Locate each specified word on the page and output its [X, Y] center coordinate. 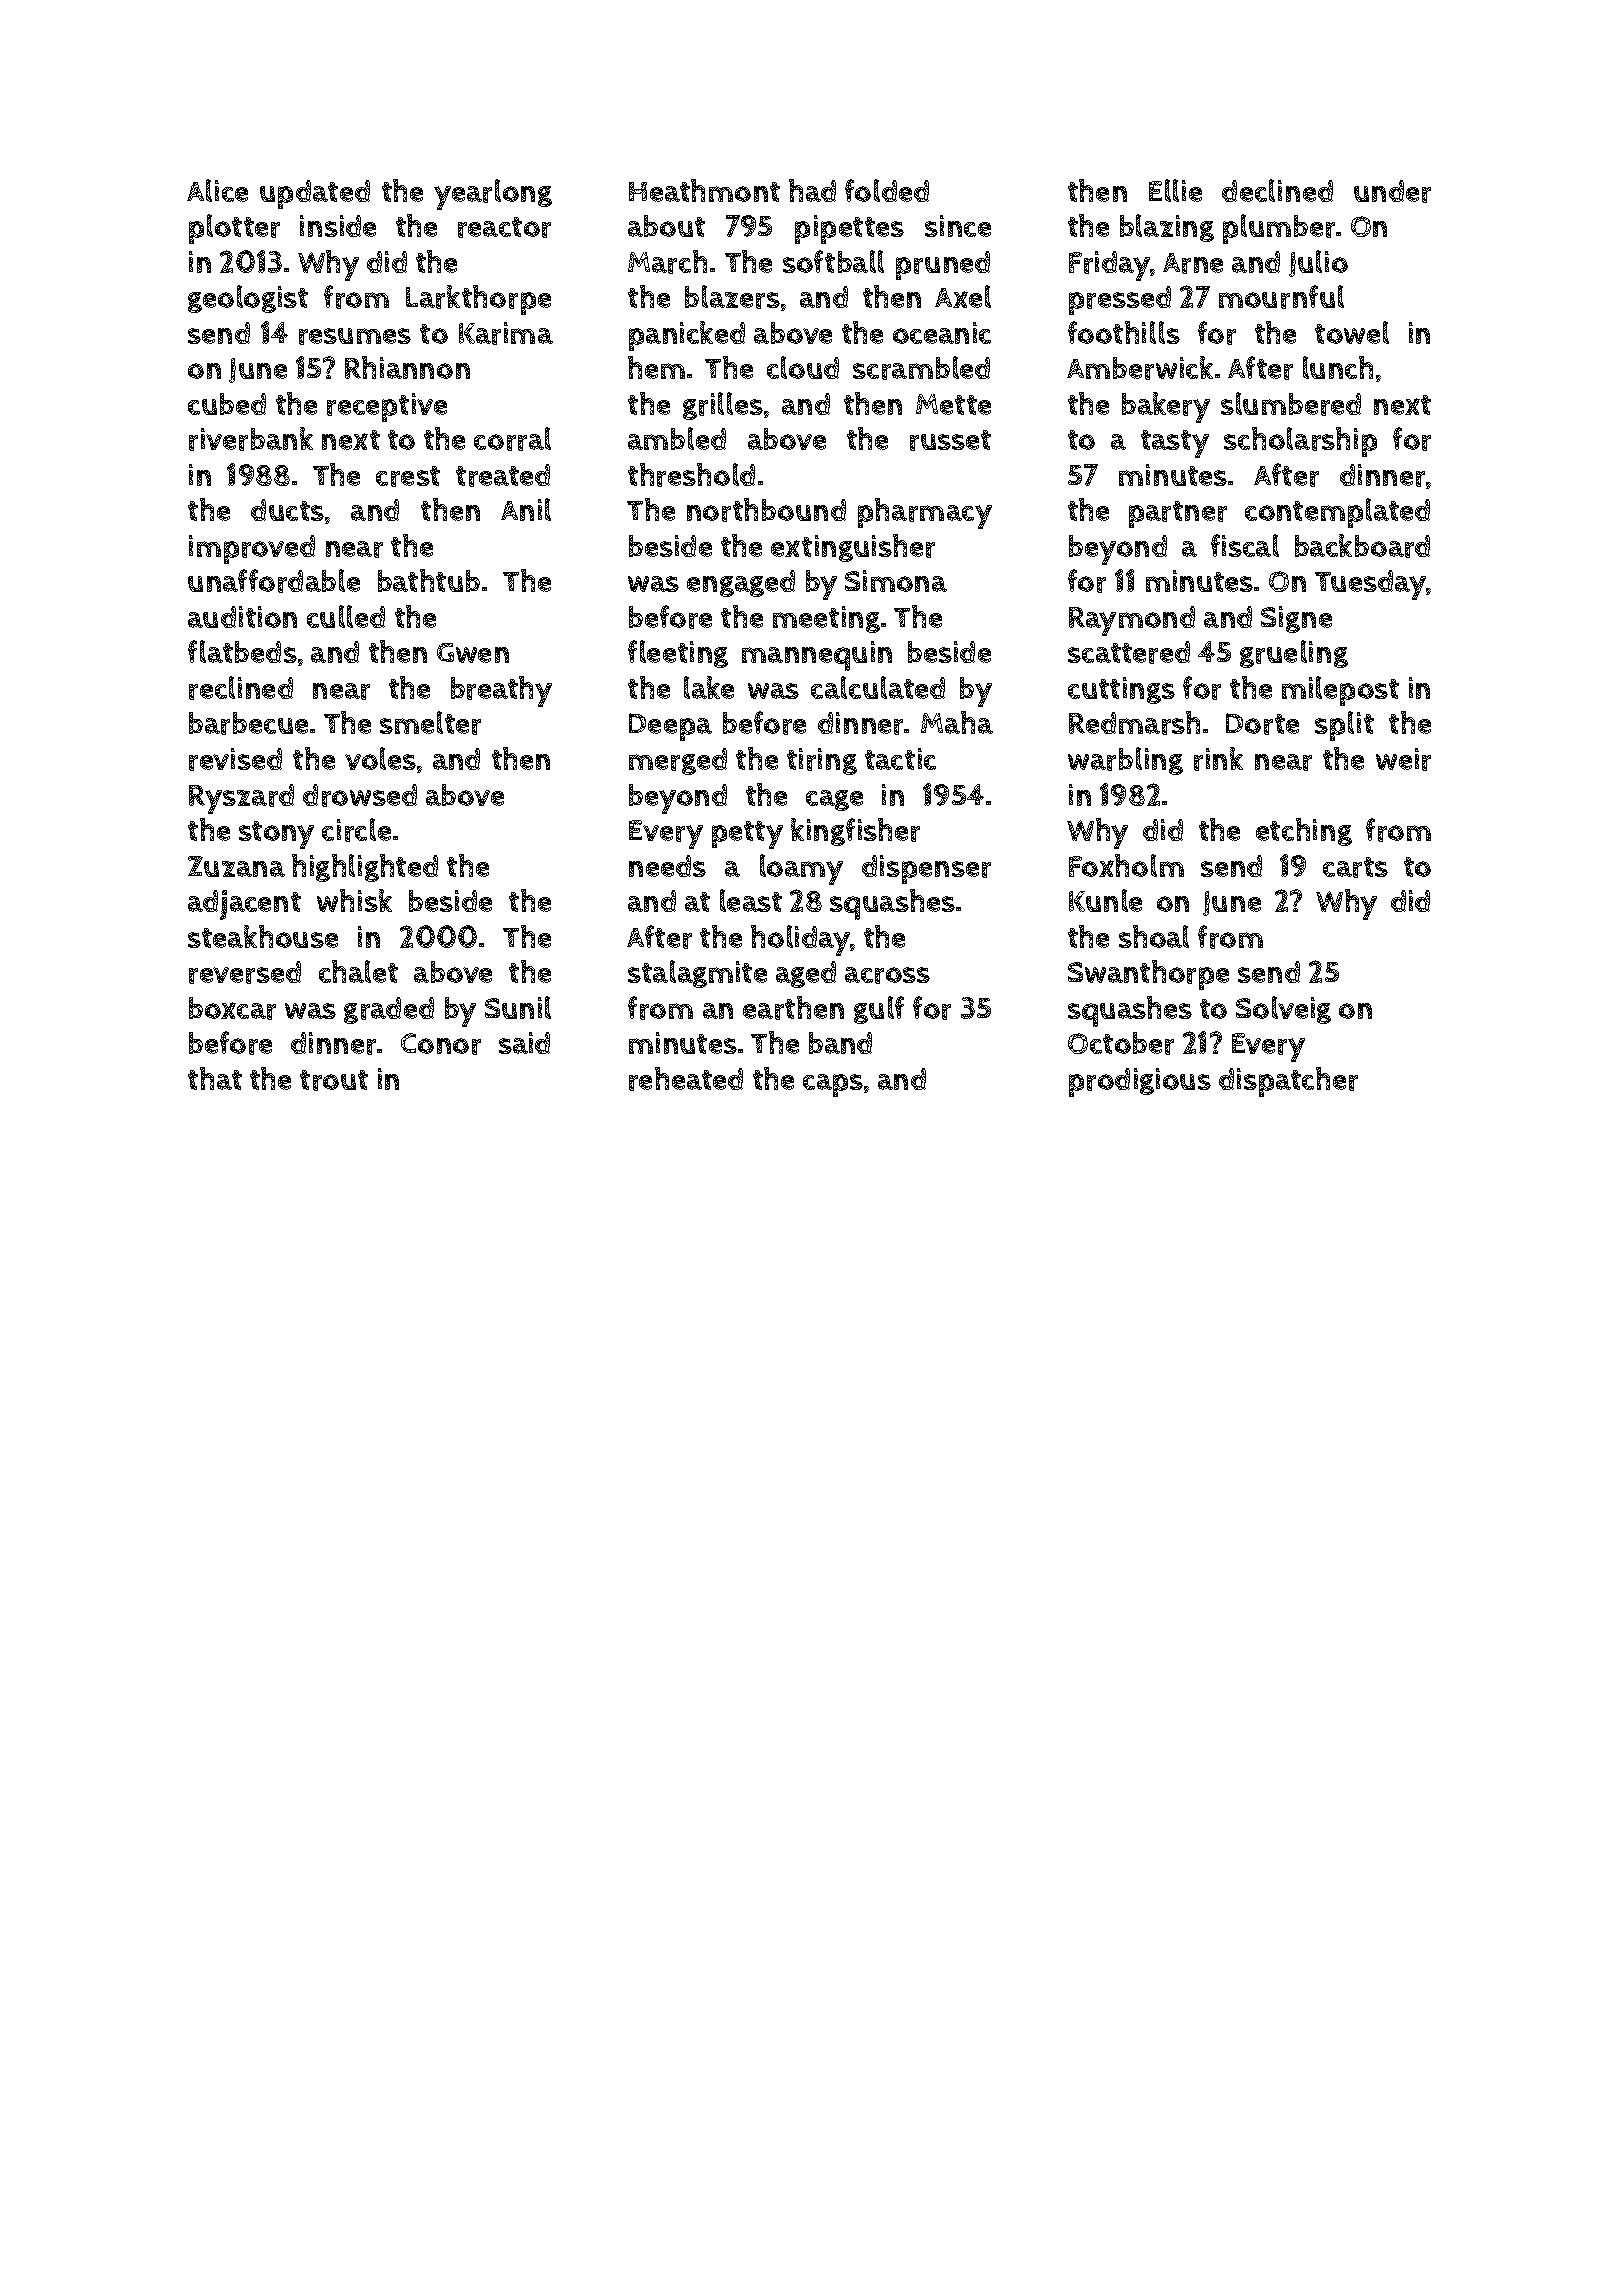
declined [1277, 190]
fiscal [1245, 545]
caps [833, 1085]
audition [242, 617]
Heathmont [704, 190]
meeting [826, 619]
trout [334, 1080]
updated [315, 194]
